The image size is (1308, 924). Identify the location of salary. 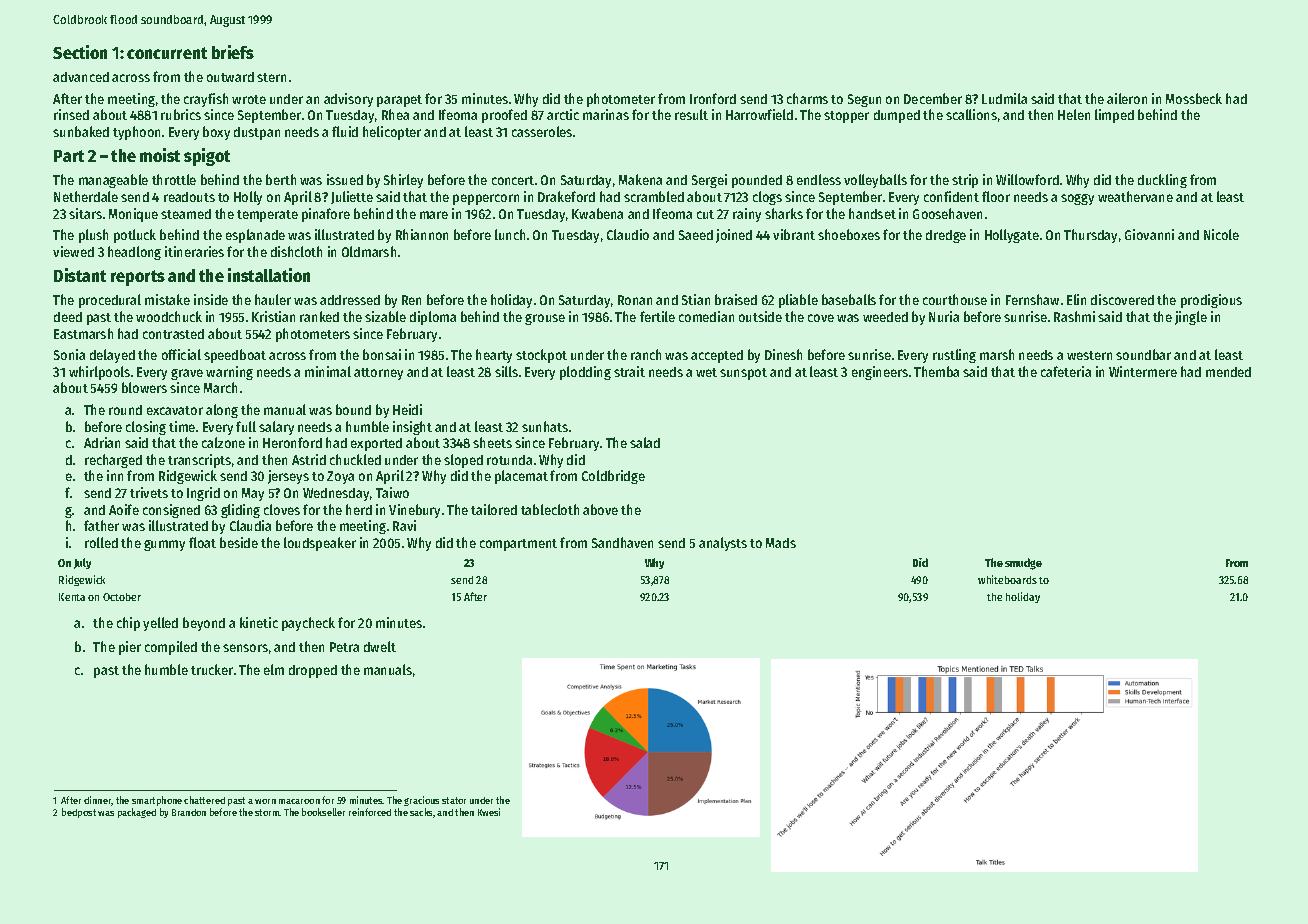
(276, 428).
